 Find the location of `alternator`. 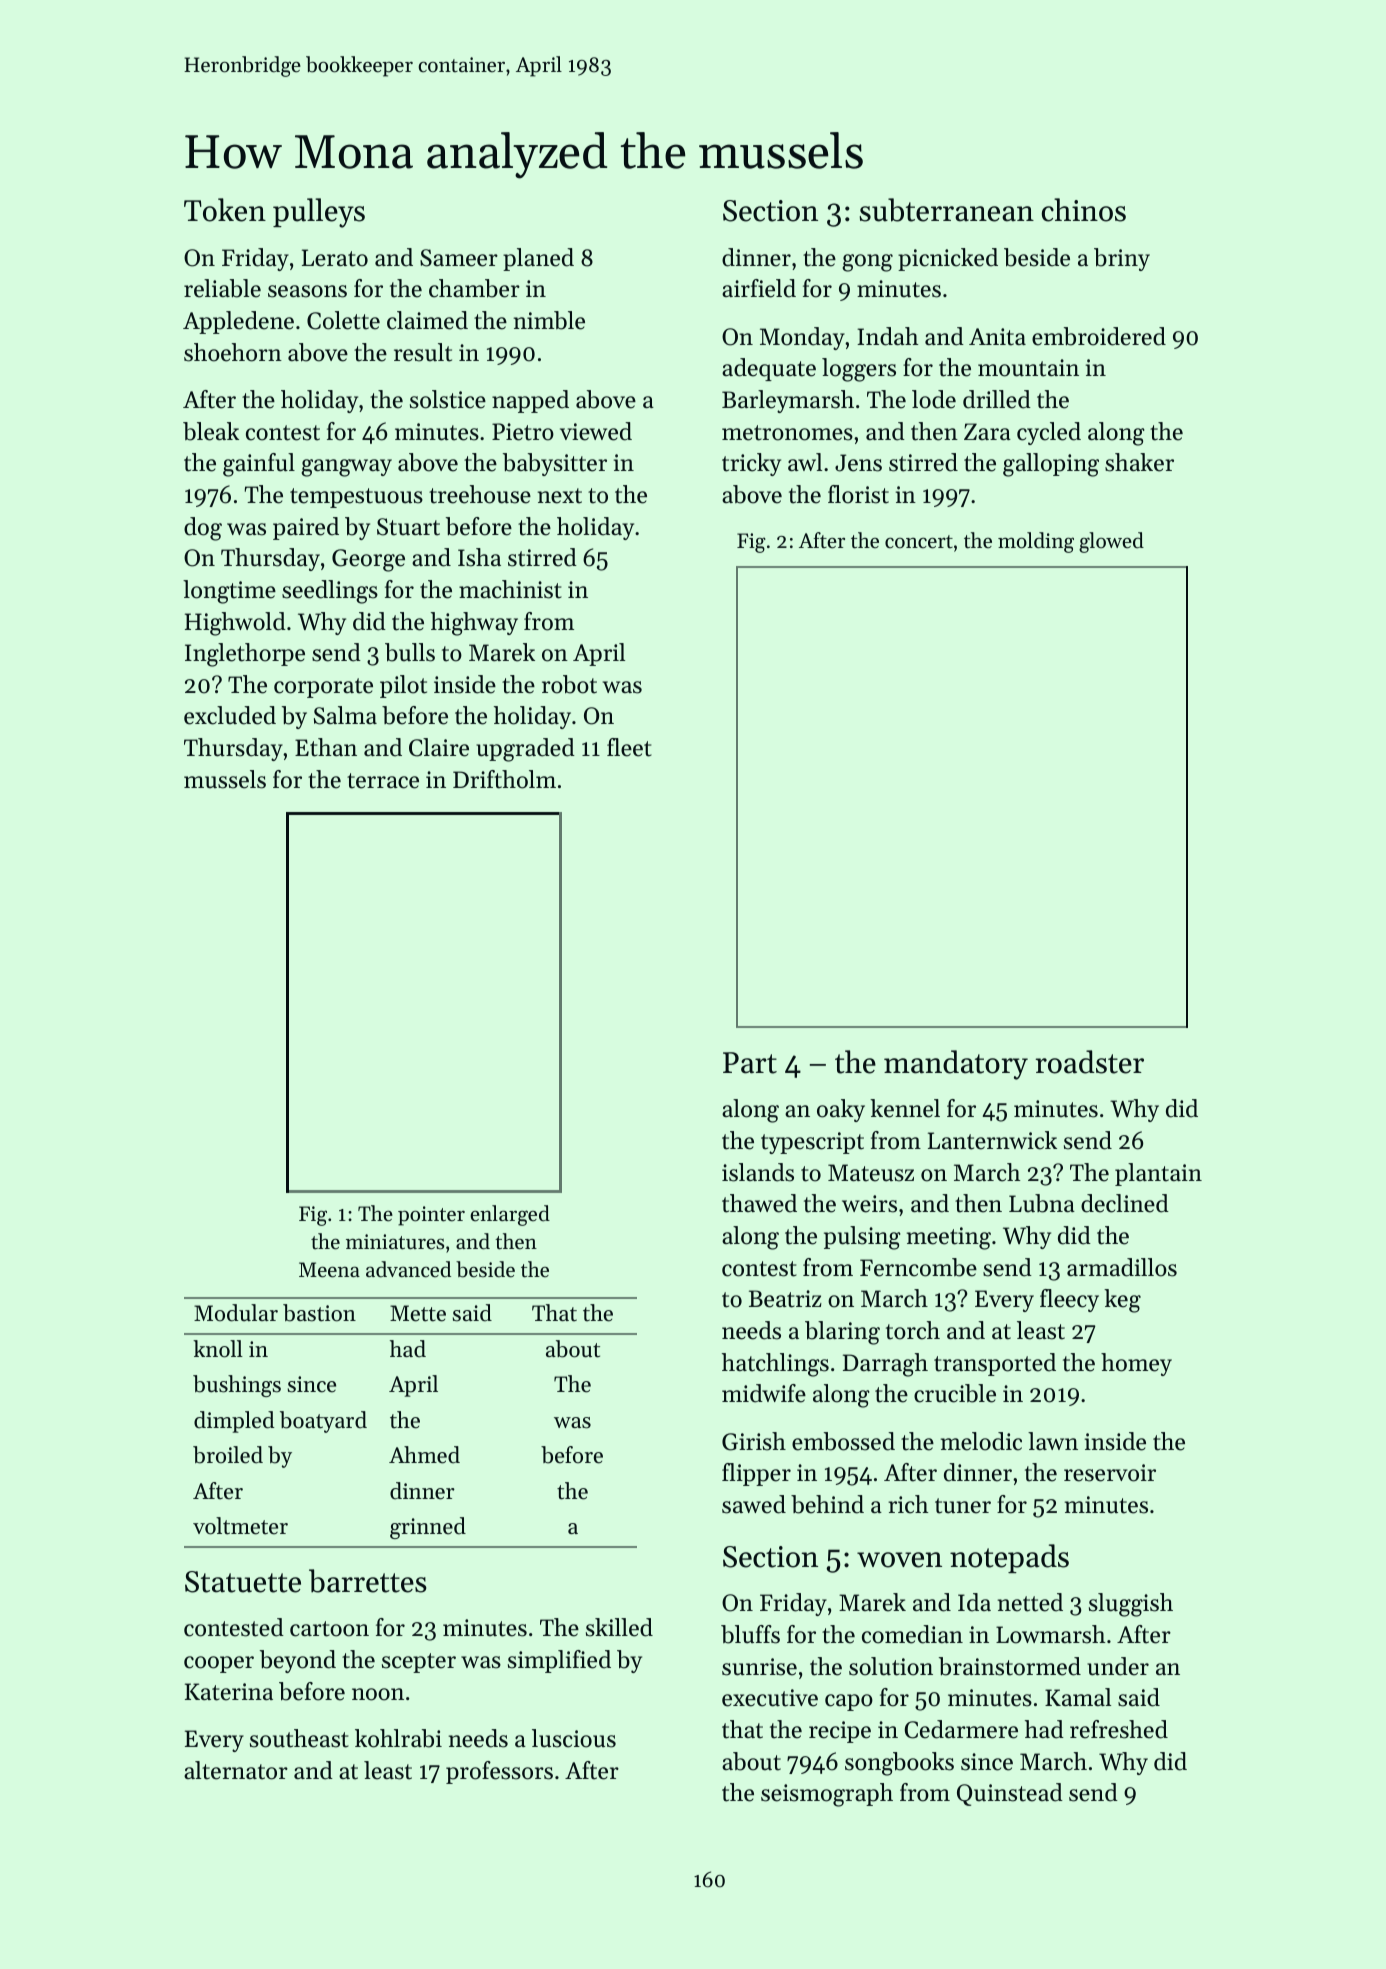

alternator is located at coordinates (236, 1770).
